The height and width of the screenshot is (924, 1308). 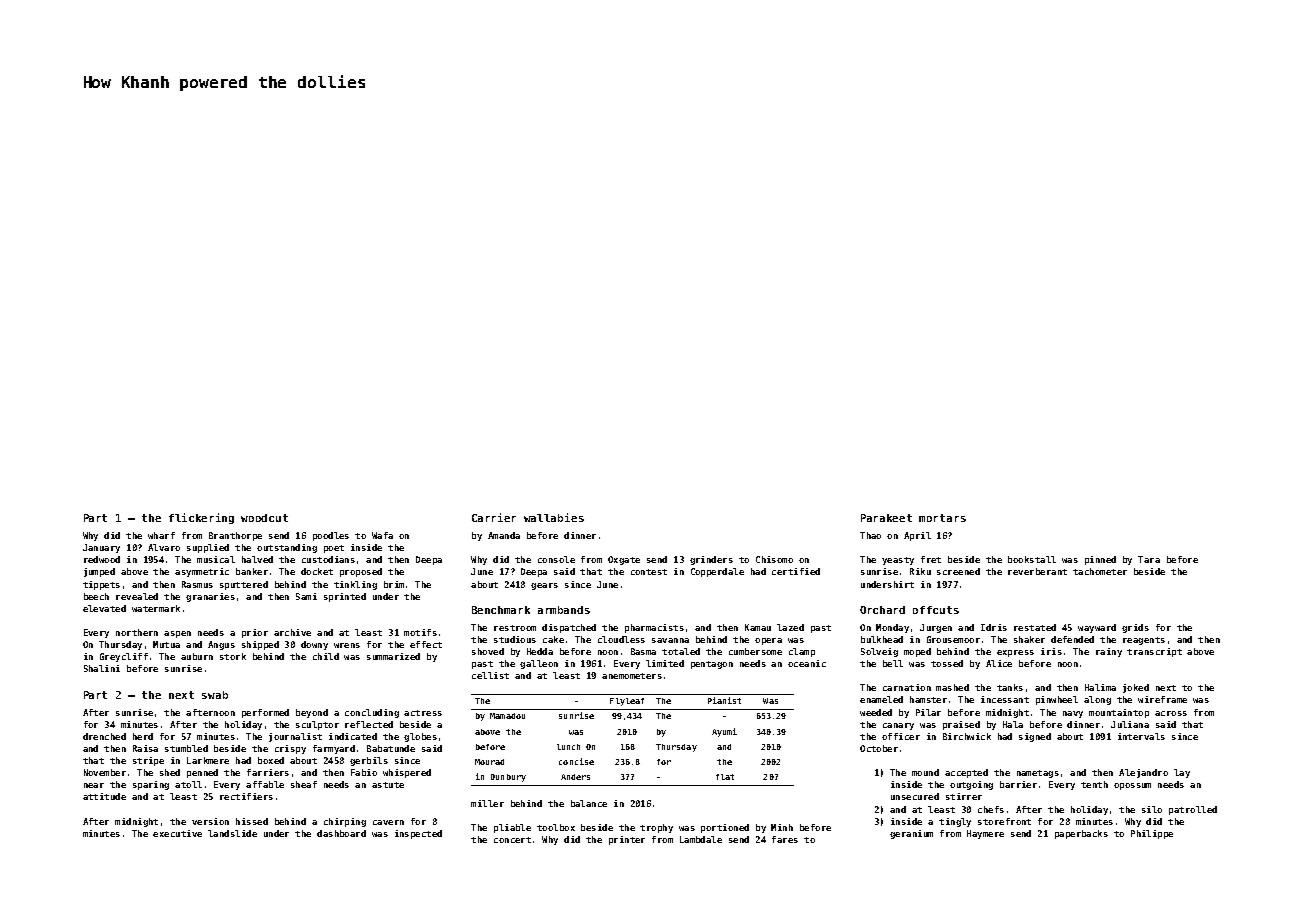 What do you see at coordinates (252, 821) in the screenshot?
I see `hissed` at bounding box center [252, 821].
